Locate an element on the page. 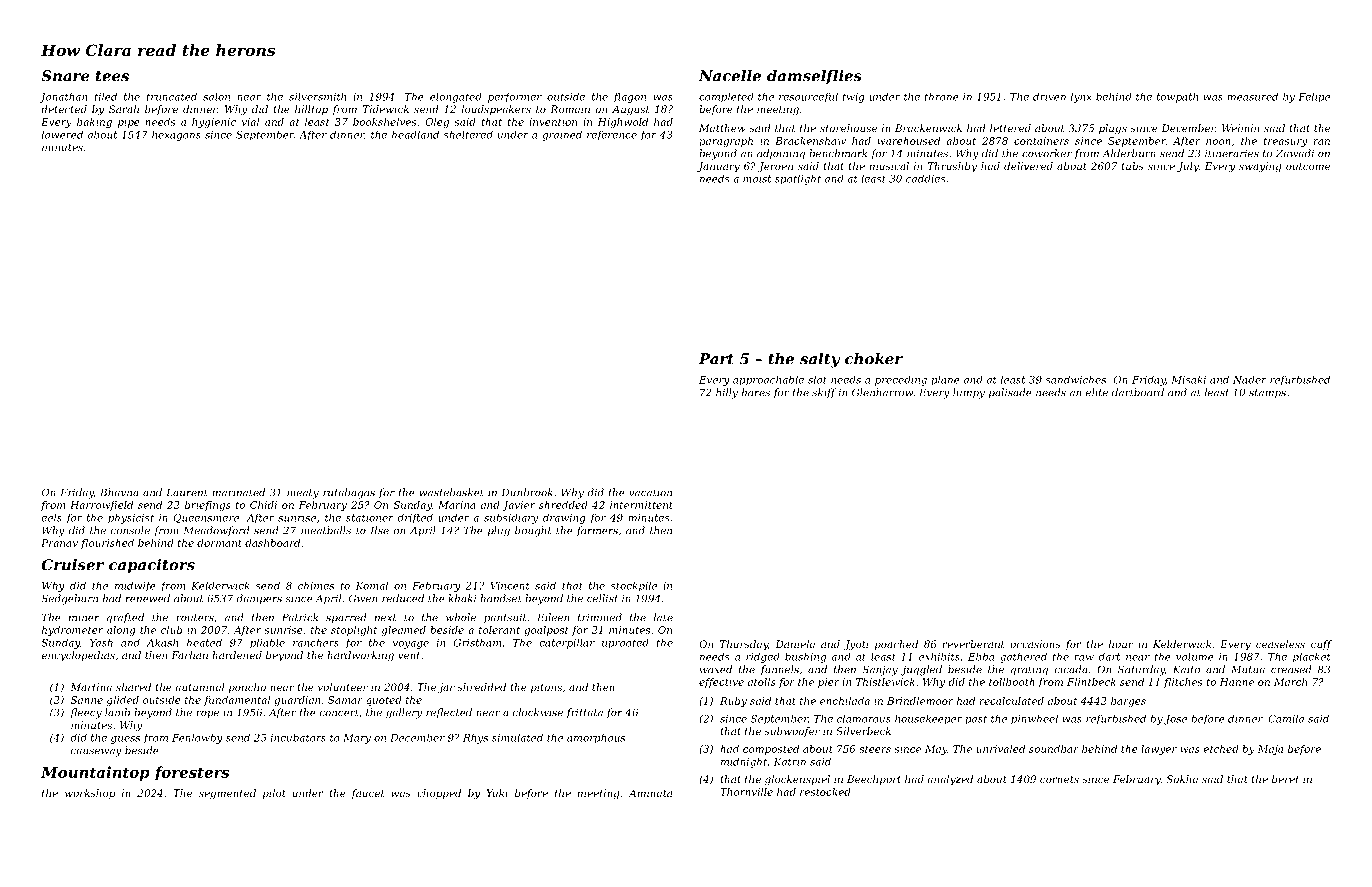  Aminata is located at coordinates (650, 793).
